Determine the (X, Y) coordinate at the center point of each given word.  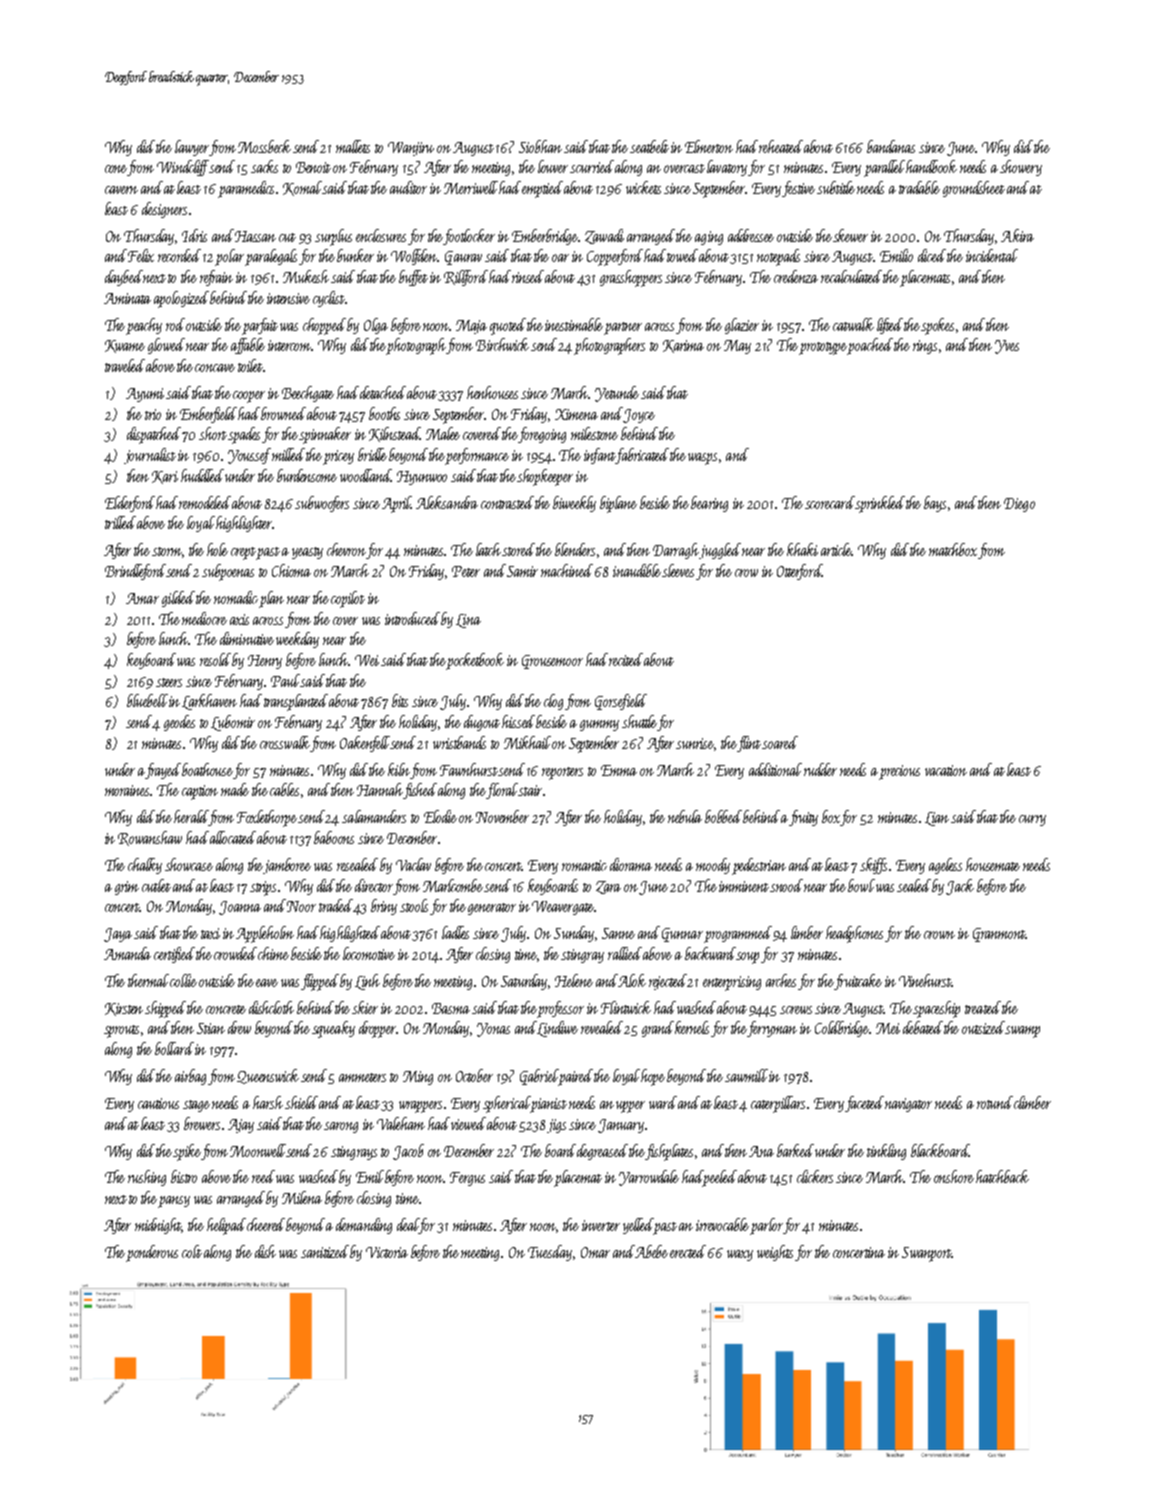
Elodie (440, 816)
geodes (179, 723)
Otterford (799, 572)
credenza (796, 276)
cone (116, 170)
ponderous (152, 1253)
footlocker (469, 237)
